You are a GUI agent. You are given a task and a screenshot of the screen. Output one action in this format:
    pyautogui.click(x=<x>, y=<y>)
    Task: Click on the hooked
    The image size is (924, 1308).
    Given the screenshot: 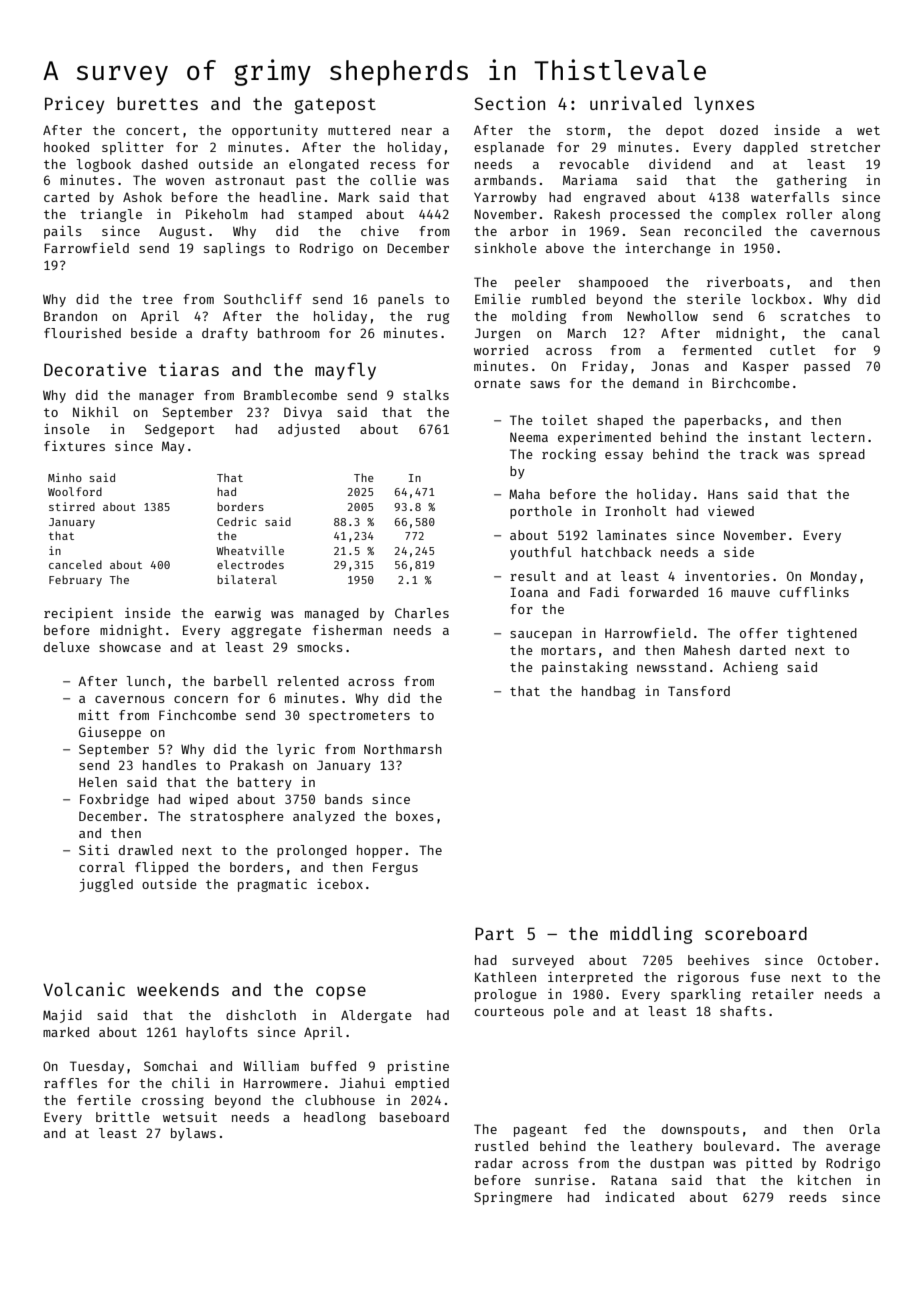 What is the action you would take?
    pyautogui.click(x=66, y=147)
